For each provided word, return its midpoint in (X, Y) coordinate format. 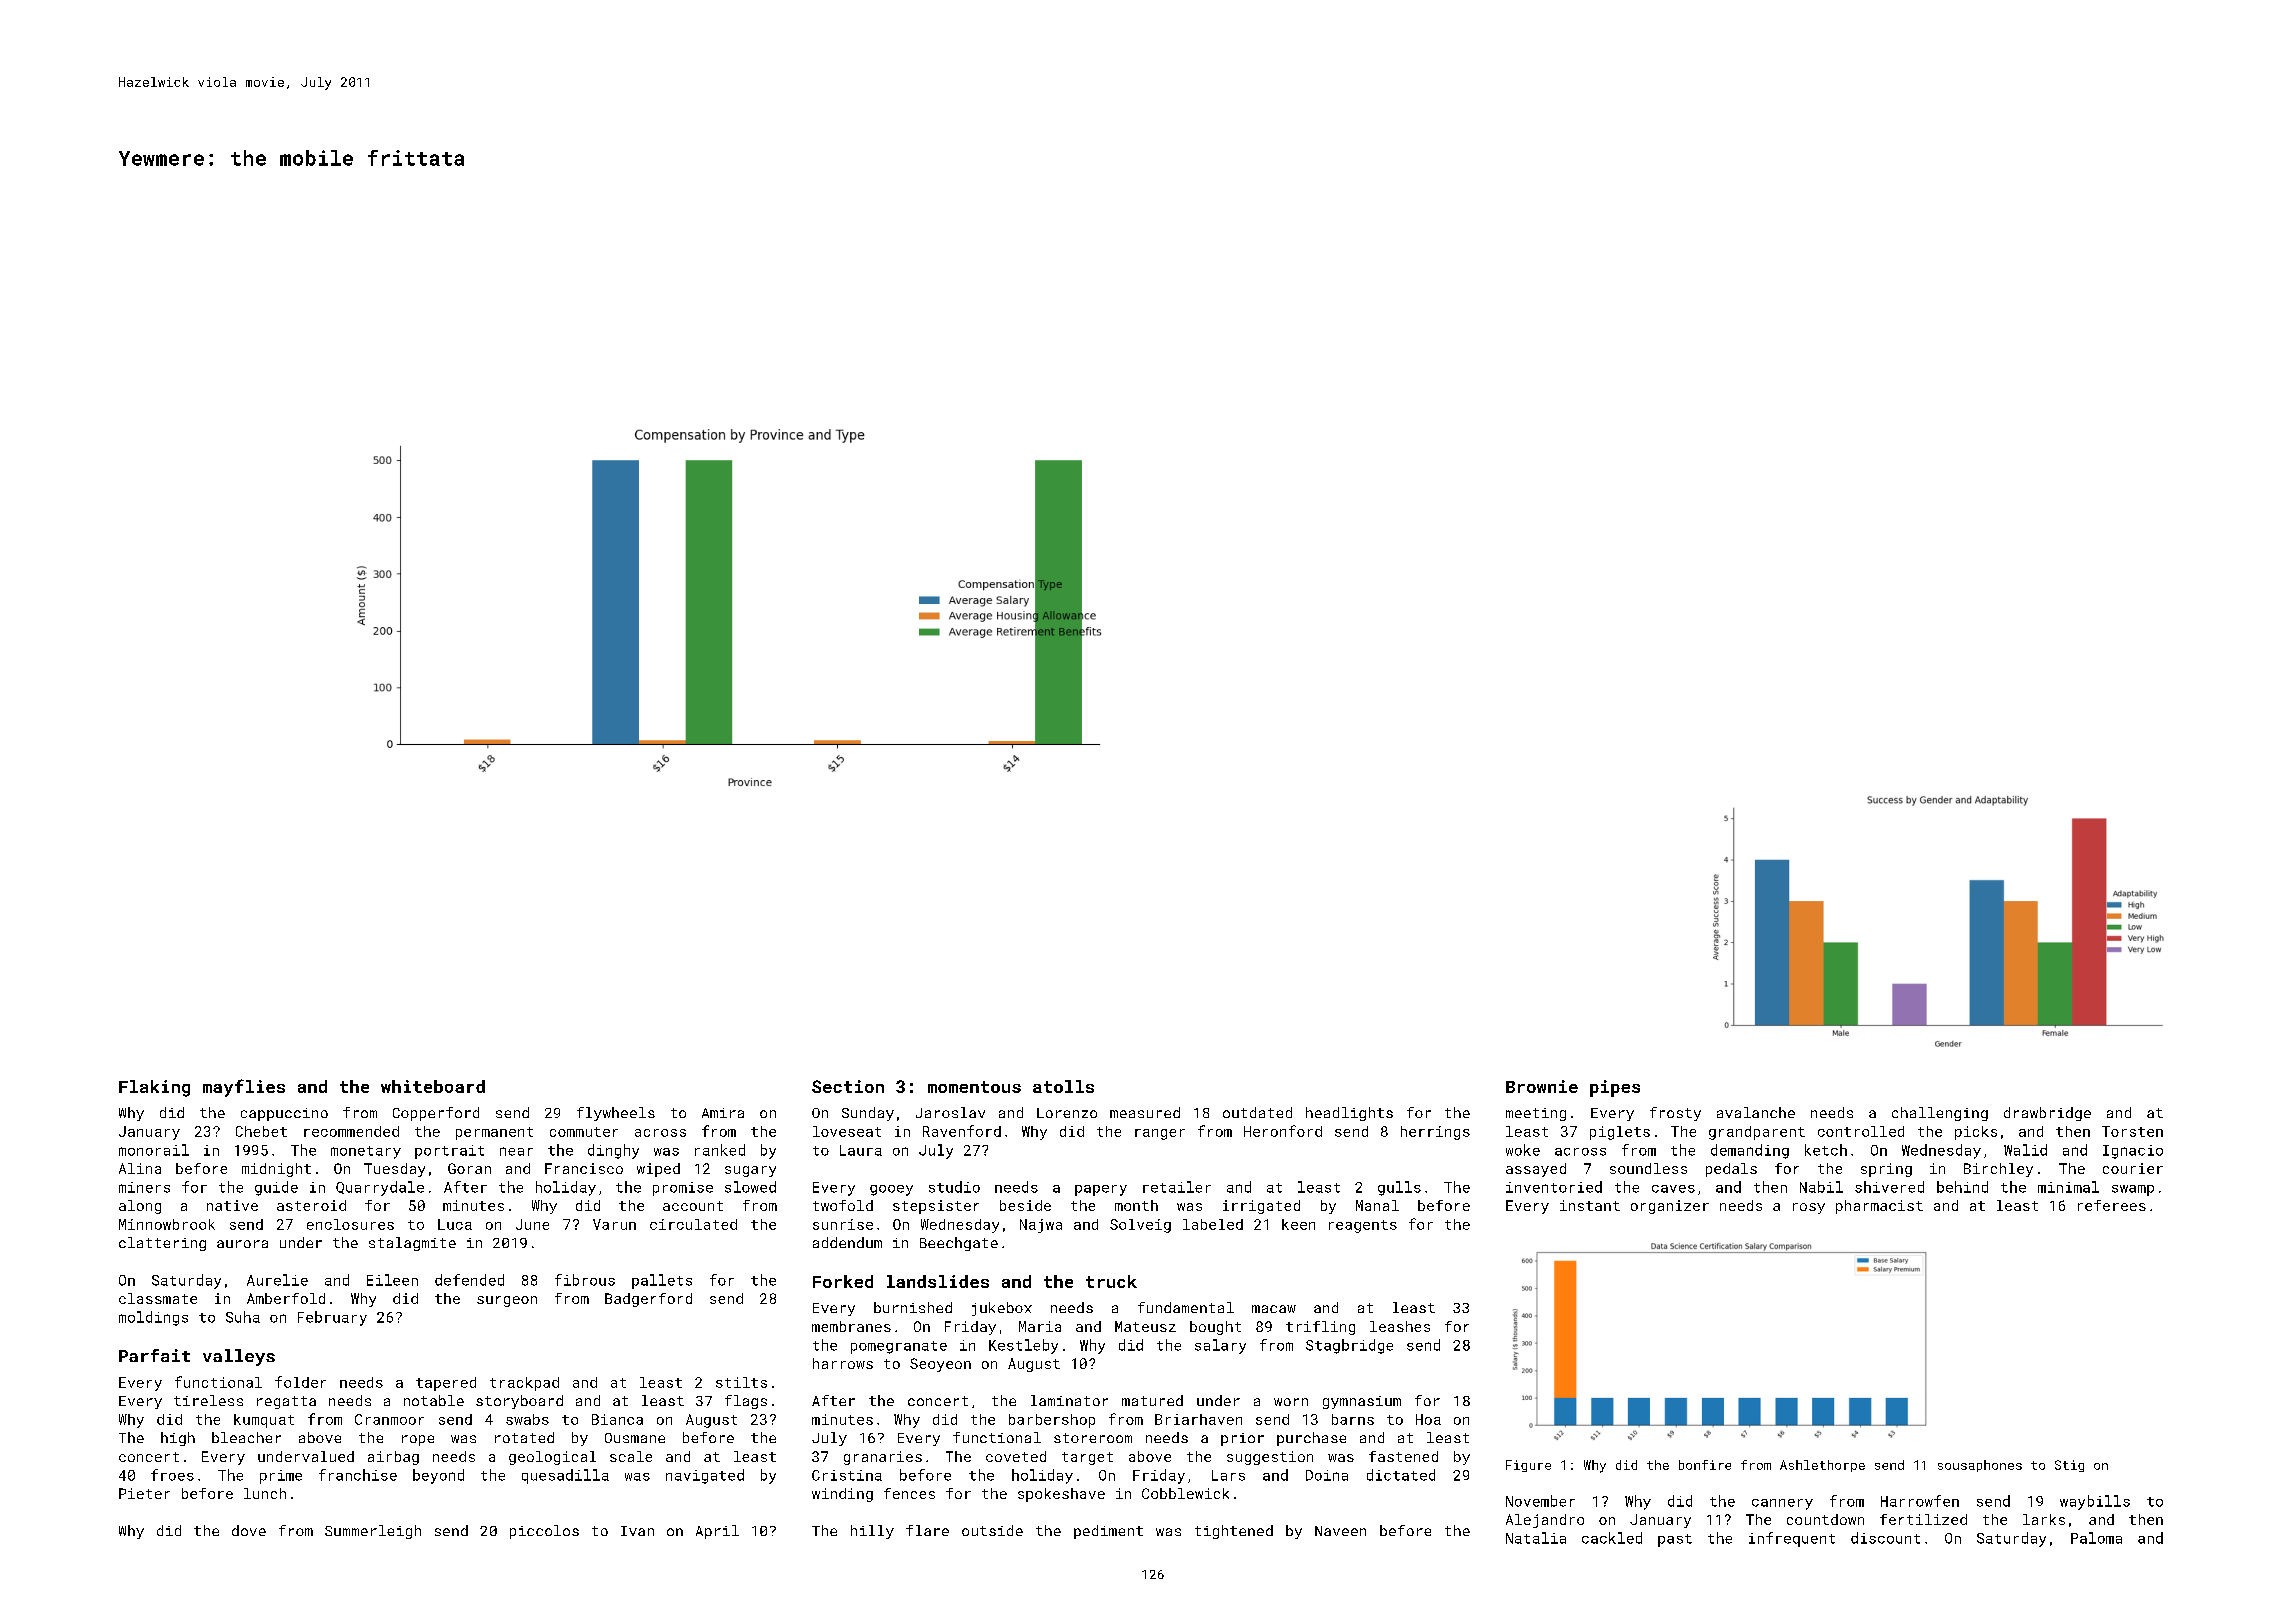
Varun (614, 1224)
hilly (872, 1532)
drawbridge (2047, 1114)
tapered (446, 1384)
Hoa (1428, 1419)
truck (1111, 1281)
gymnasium (1362, 1402)
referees (2112, 1205)
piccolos (544, 1532)
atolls (1063, 1086)
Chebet (261, 1131)
